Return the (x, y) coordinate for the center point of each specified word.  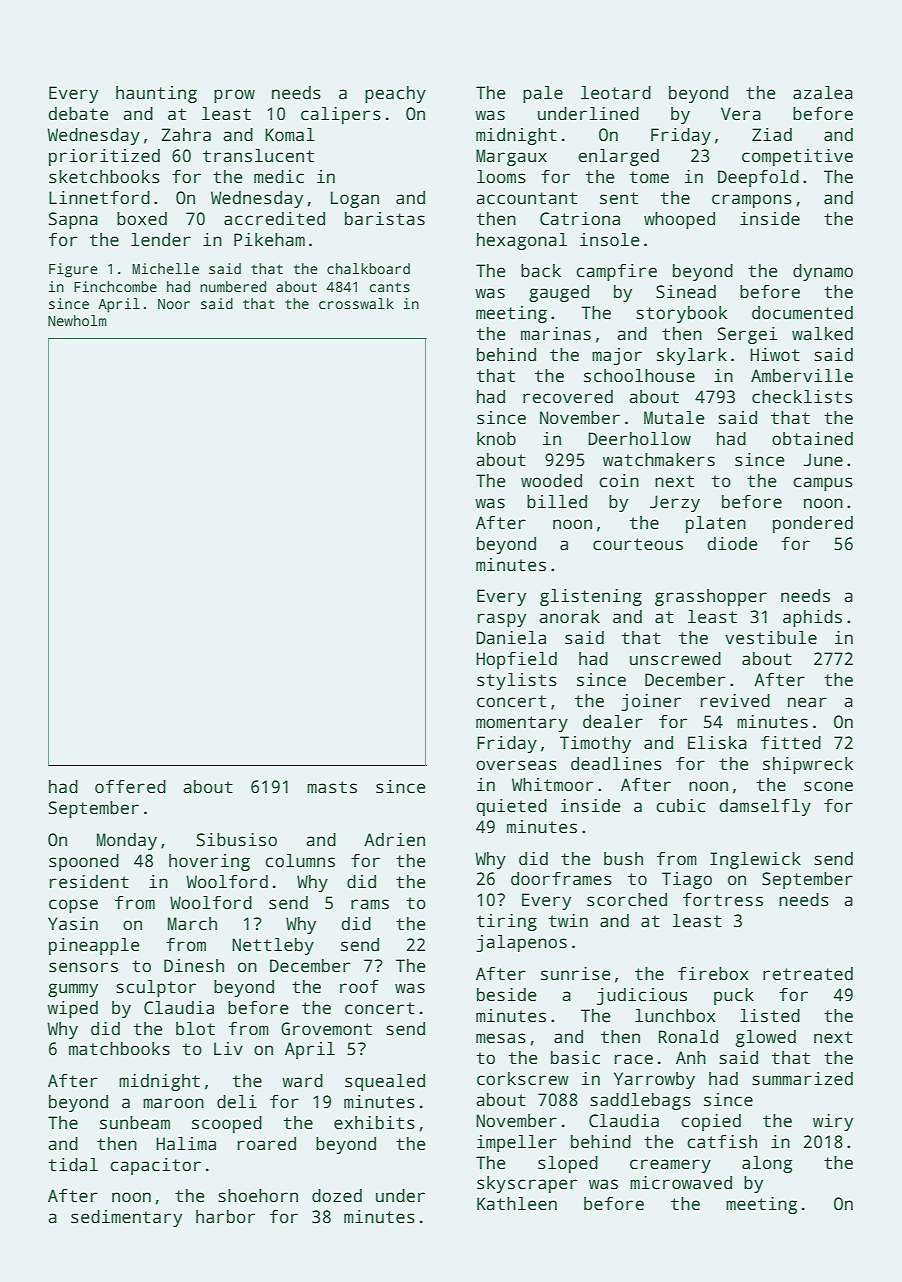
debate (78, 114)
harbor (225, 1217)
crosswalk (356, 303)
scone (828, 786)
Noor (174, 304)
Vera (741, 114)
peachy (395, 94)
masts (332, 787)
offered (130, 787)
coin (619, 481)
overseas (516, 765)
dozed (337, 1196)
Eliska (717, 743)
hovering (209, 862)
